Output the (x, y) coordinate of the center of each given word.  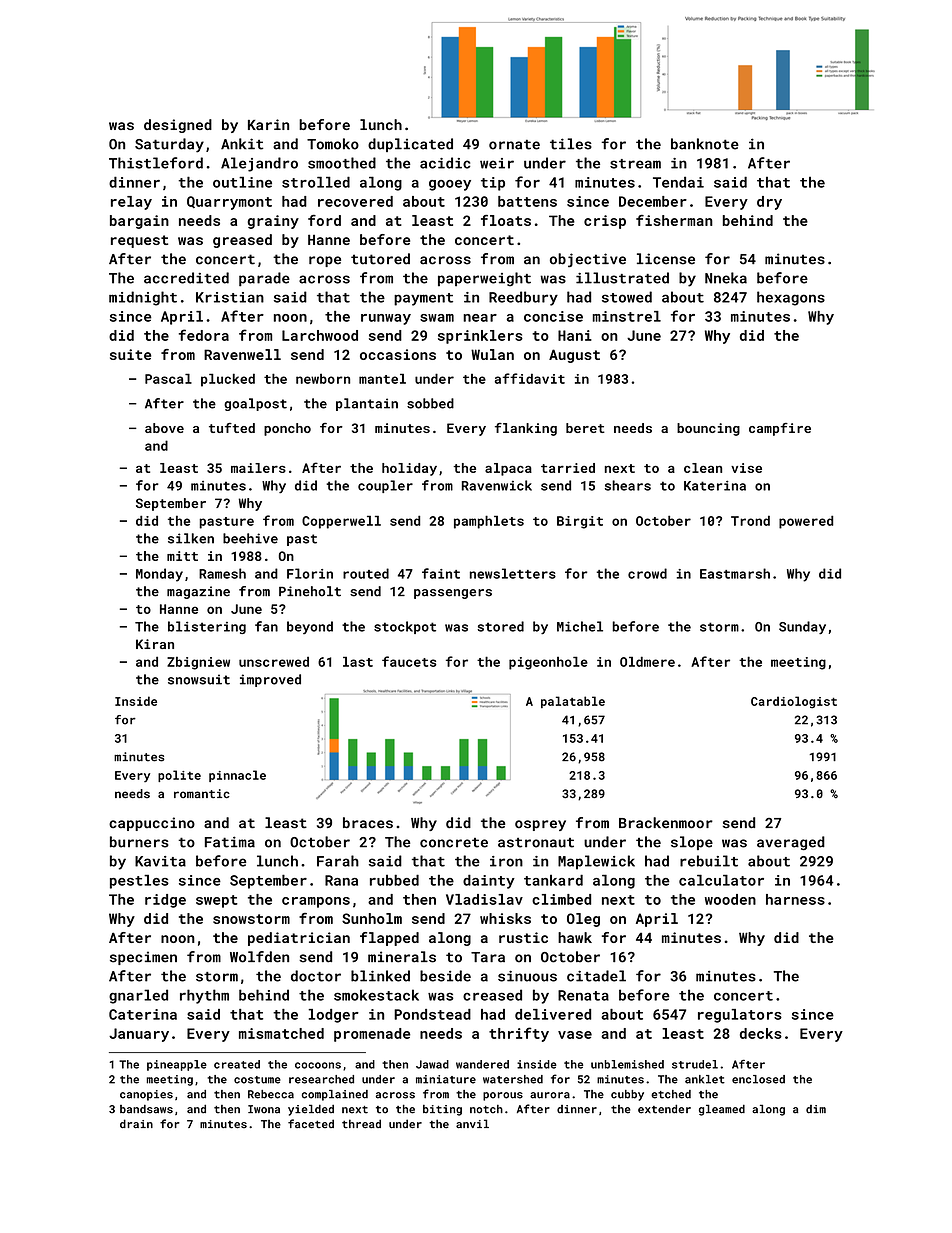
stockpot (405, 627)
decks (761, 1033)
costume (257, 1080)
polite (179, 776)
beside (445, 976)
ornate (514, 145)
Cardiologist (794, 702)
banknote (705, 144)
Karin (268, 124)
